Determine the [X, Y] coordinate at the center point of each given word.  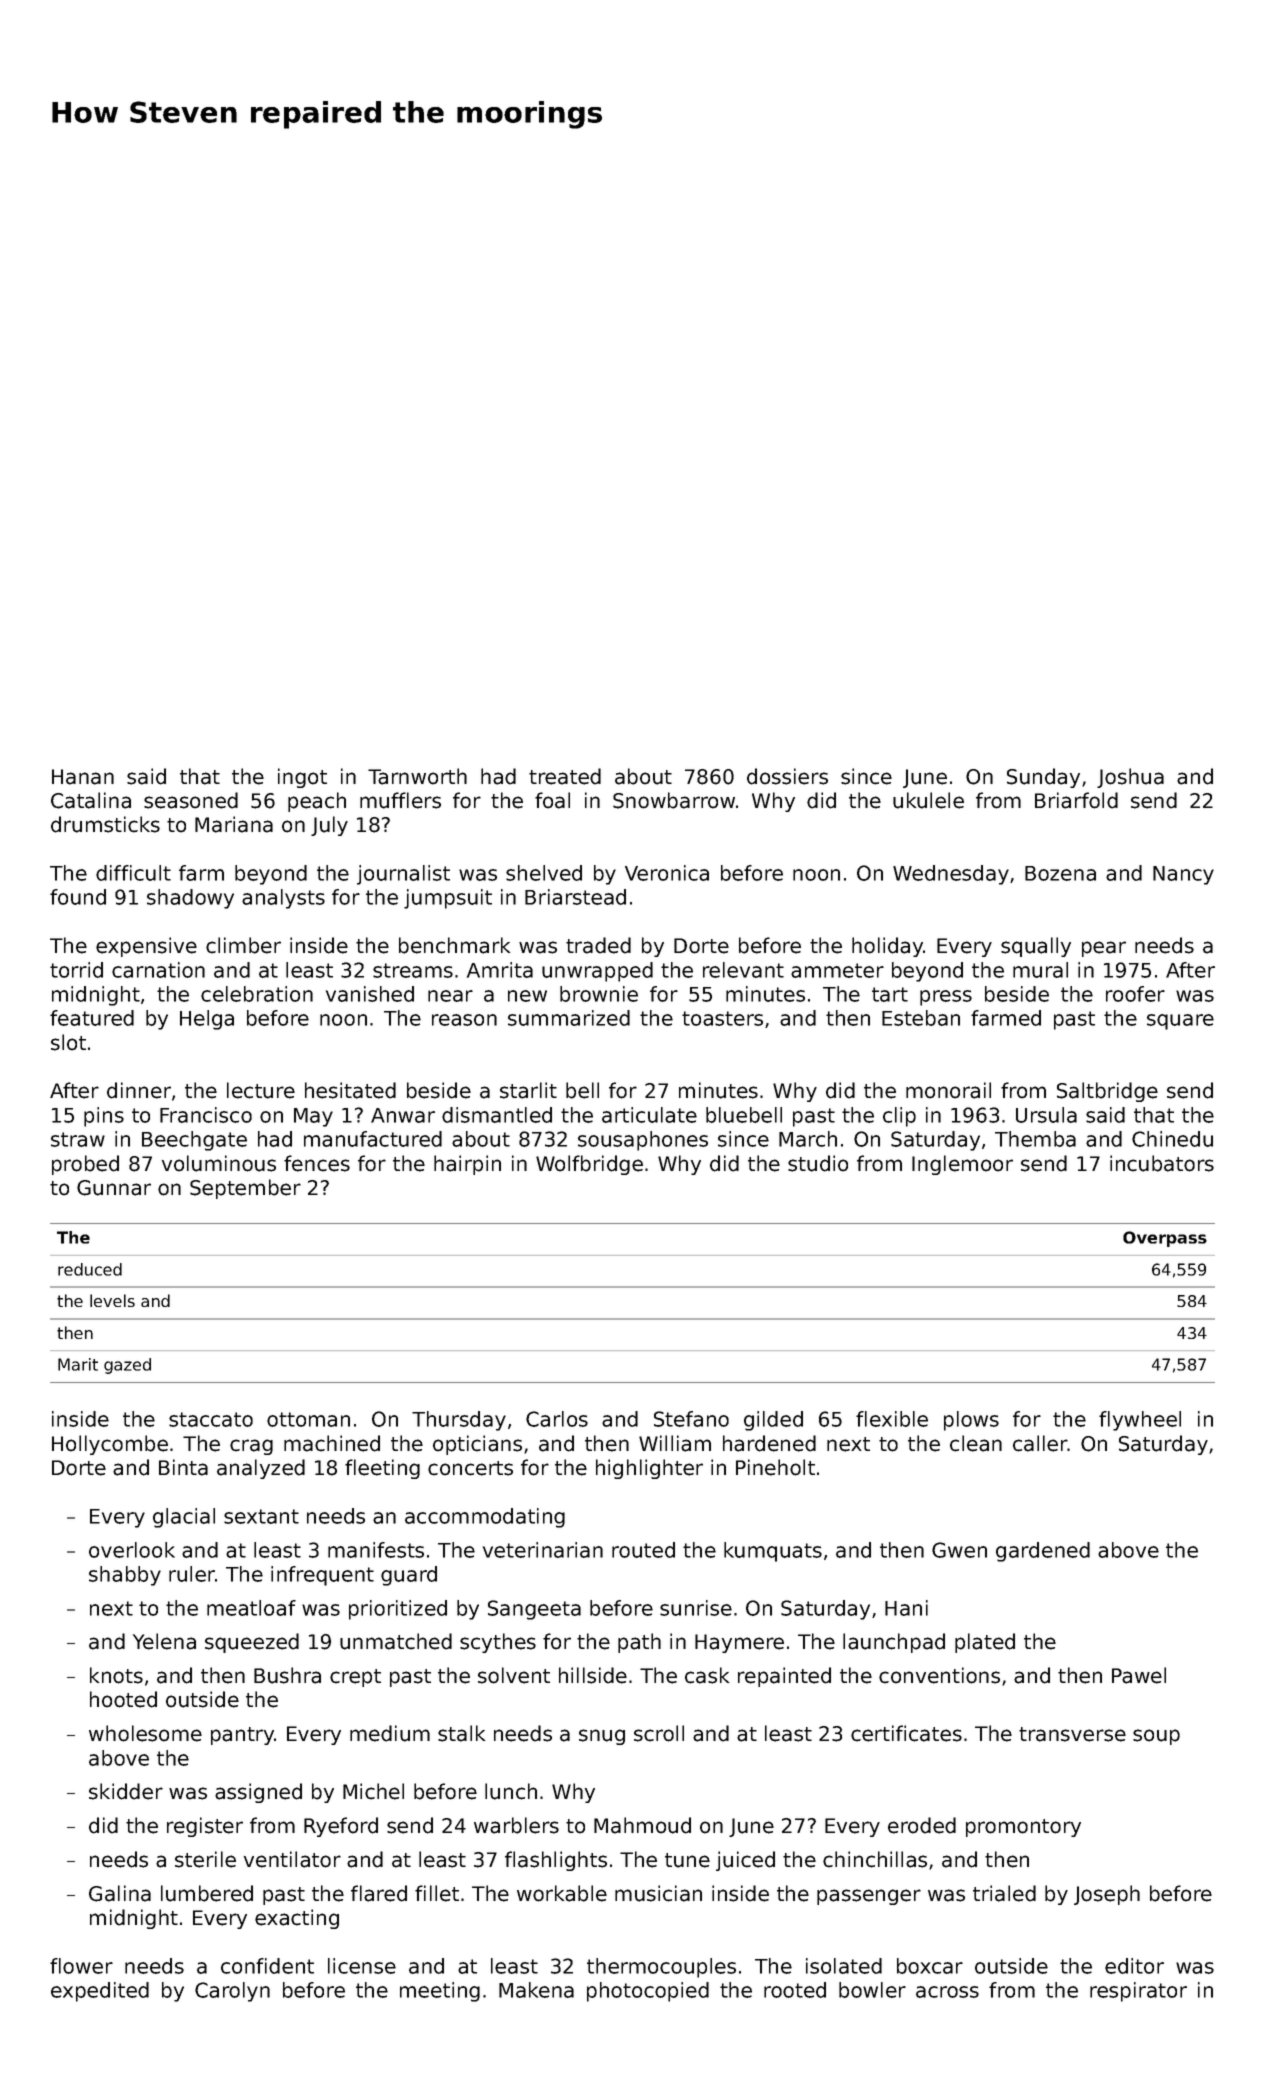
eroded [922, 1825]
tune [687, 1860]
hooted [123, 1699]
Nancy [1183, 875]
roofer [1135, 994]
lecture [261, 1090]
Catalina [91, 800]
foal [552, 800]
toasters [722, 1018]
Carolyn [232, 1992]
